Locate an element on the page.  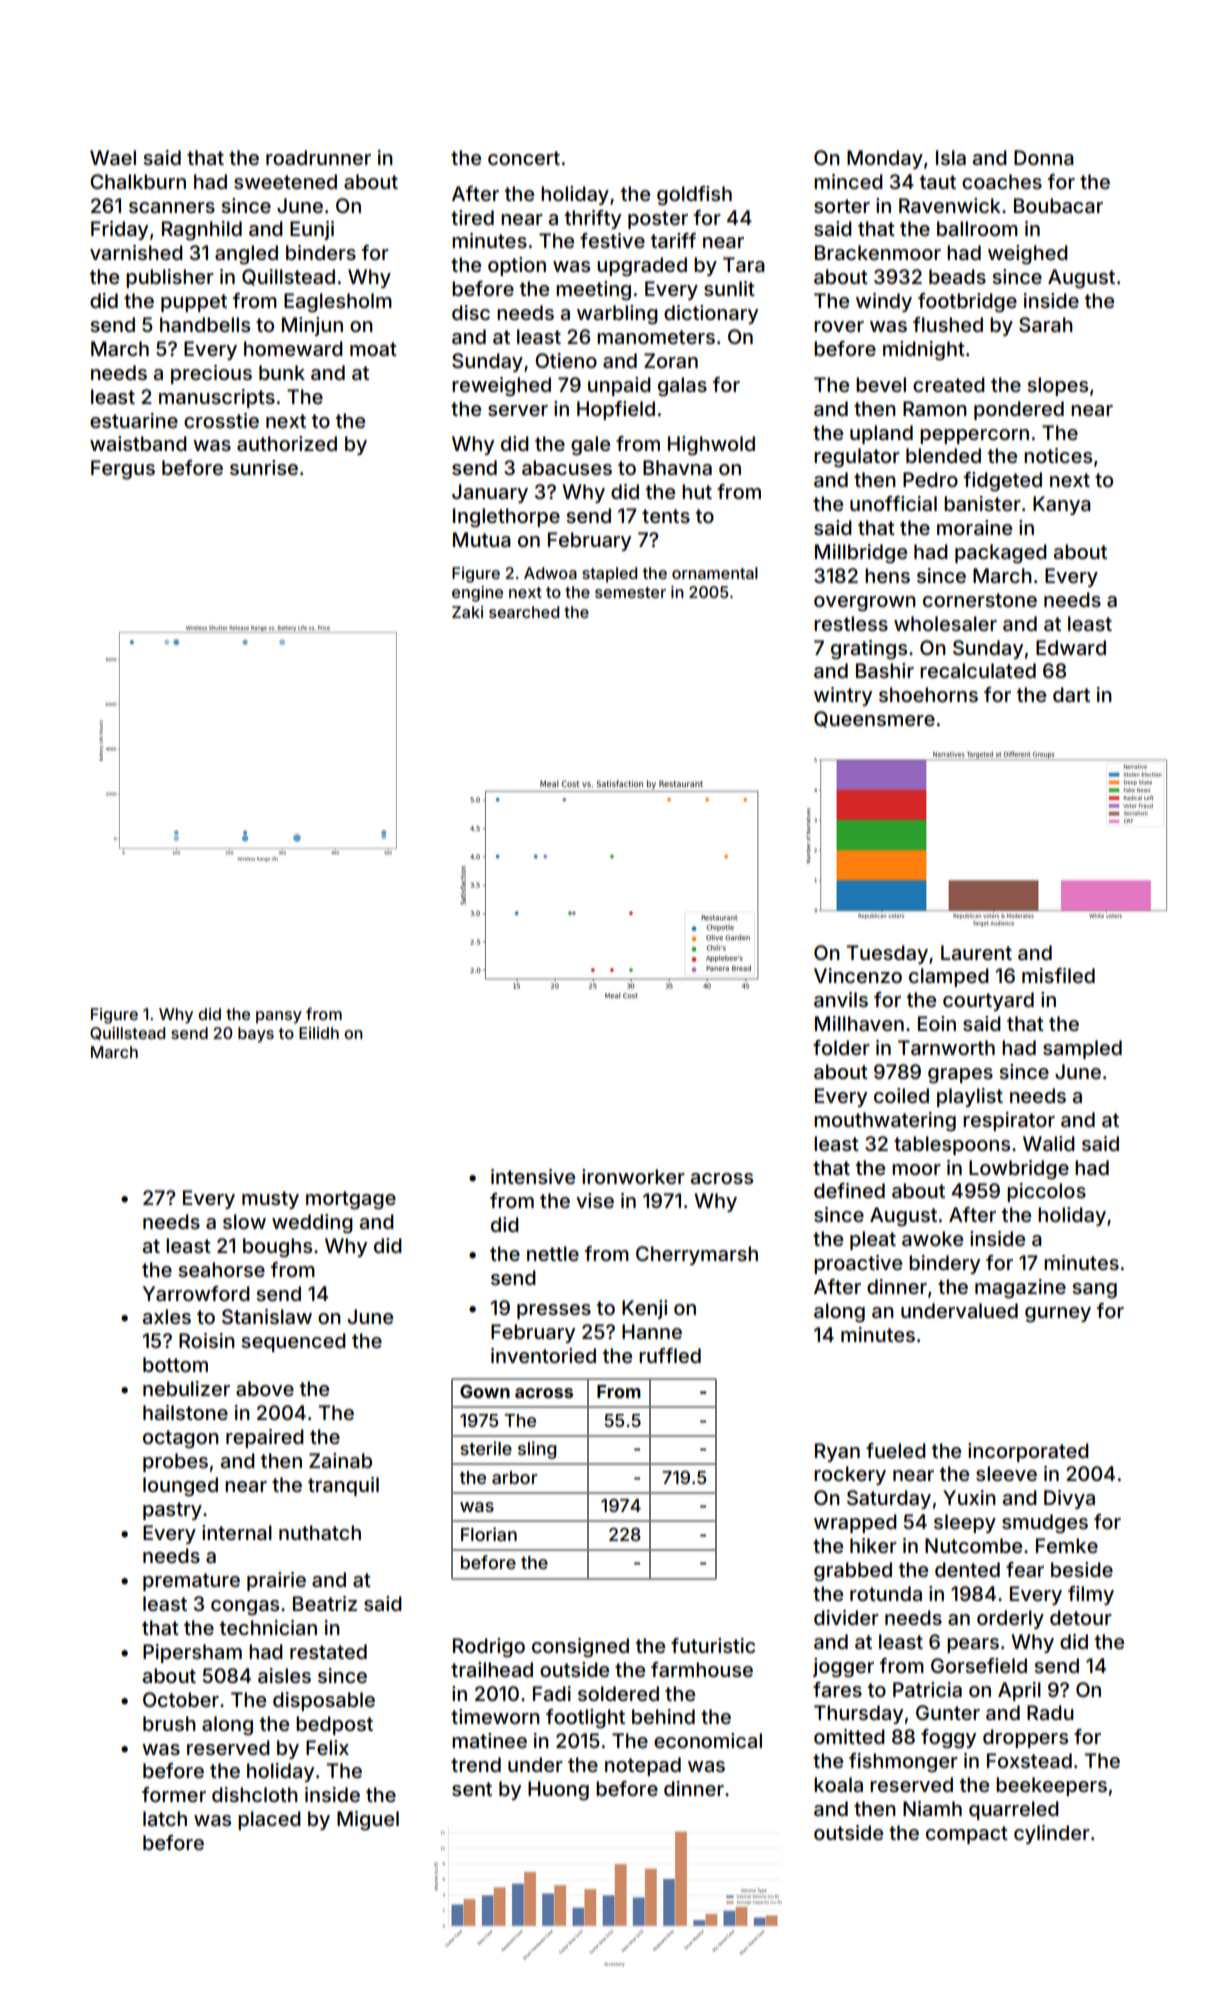
festive is located at coordinates (612, 240).
